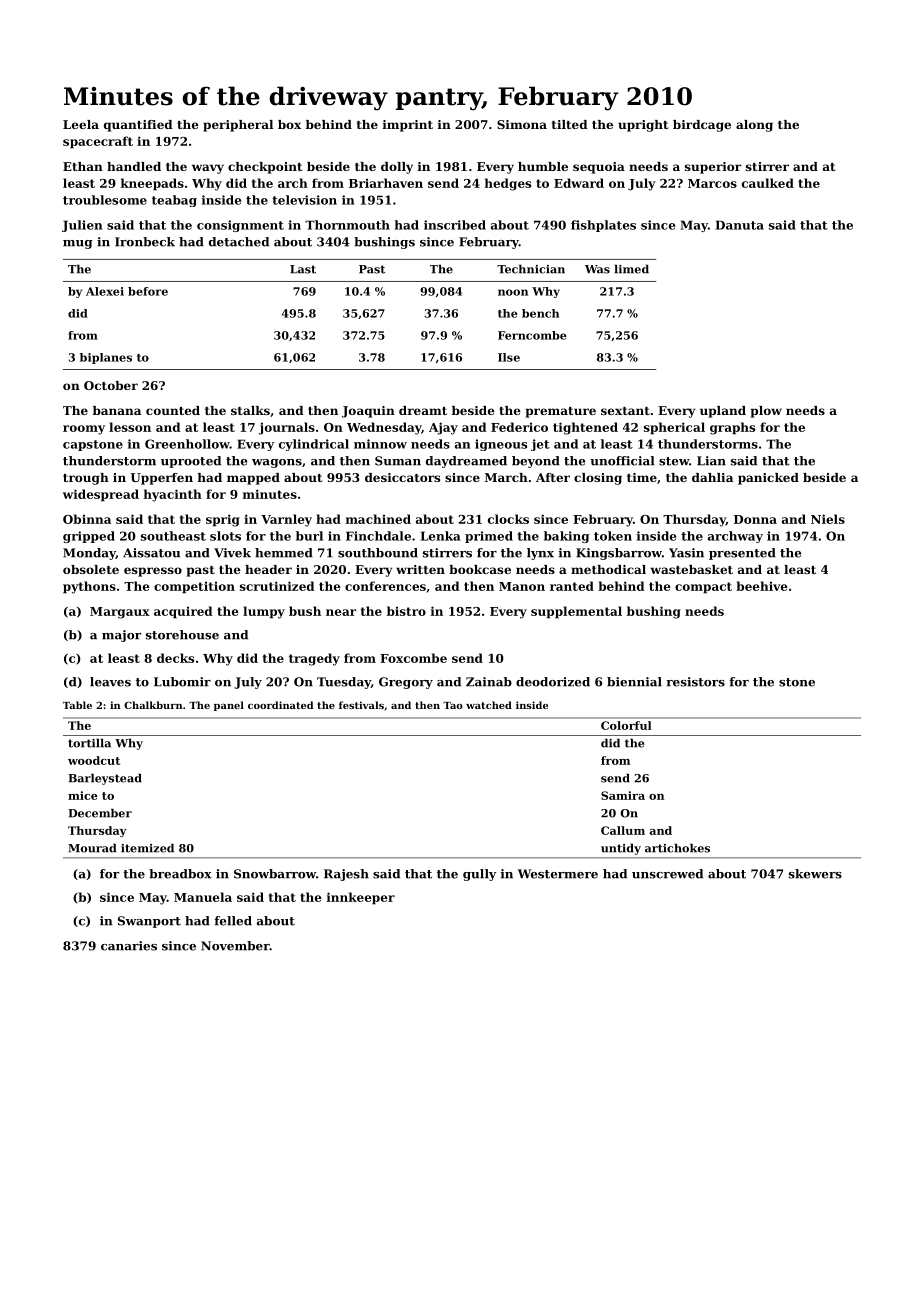  Describe the element at coordinates (815, 874) in the image. I see `skewers` at that location.
